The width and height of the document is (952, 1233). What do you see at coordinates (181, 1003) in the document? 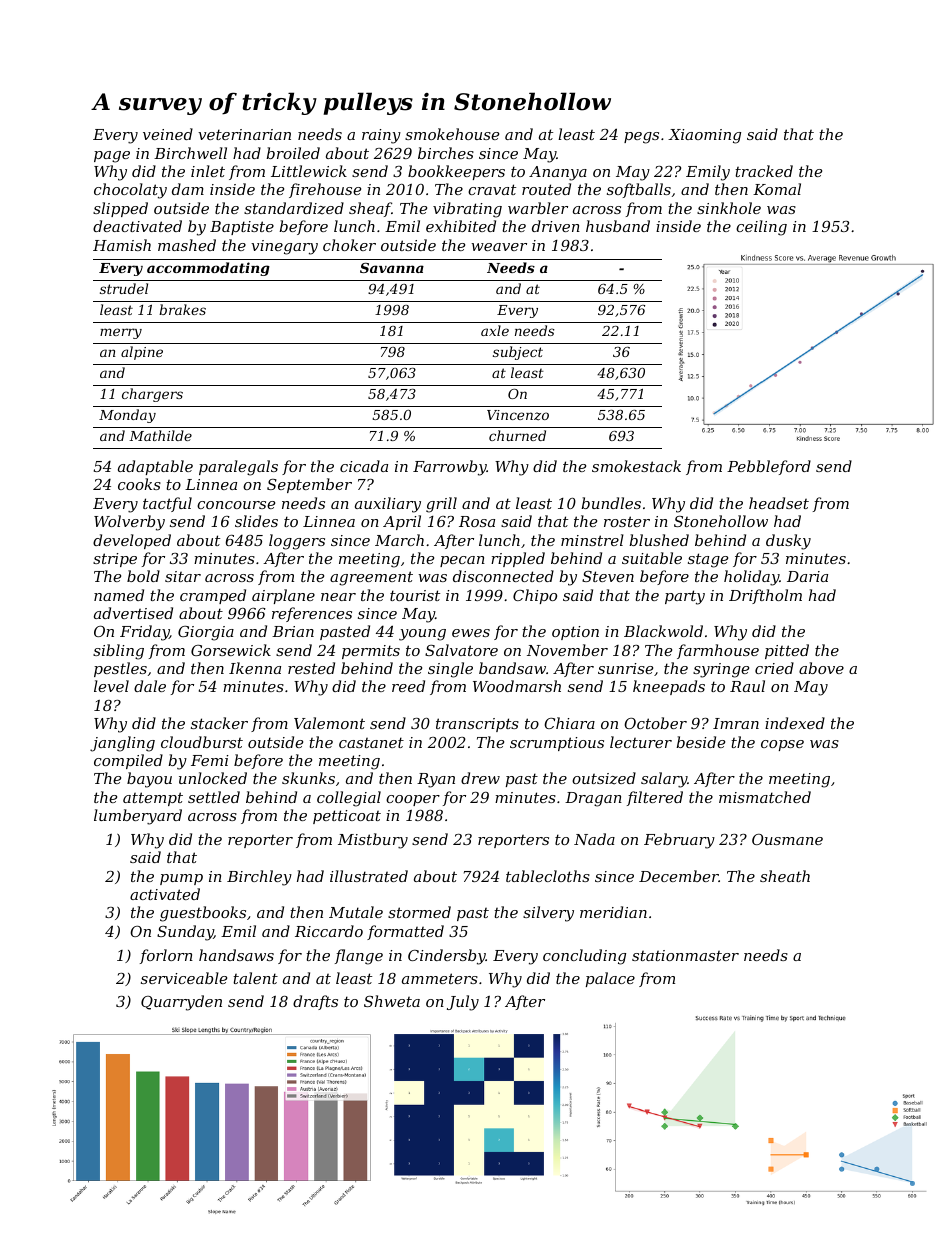
I see `Quarryden` at bounding box center [181, 1003].
